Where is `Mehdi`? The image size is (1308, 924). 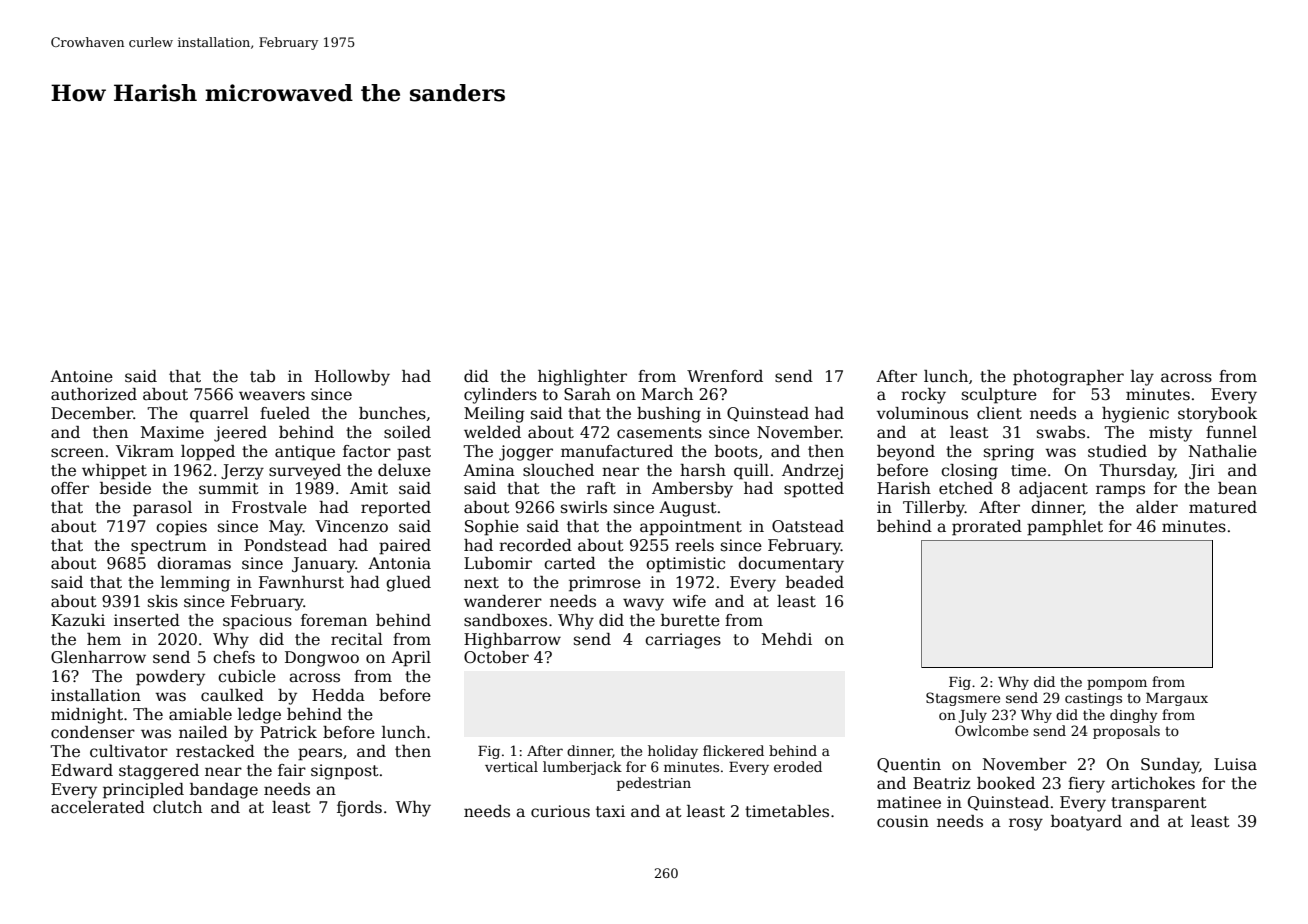
Mehdi is located at coordinates (787, 639).
